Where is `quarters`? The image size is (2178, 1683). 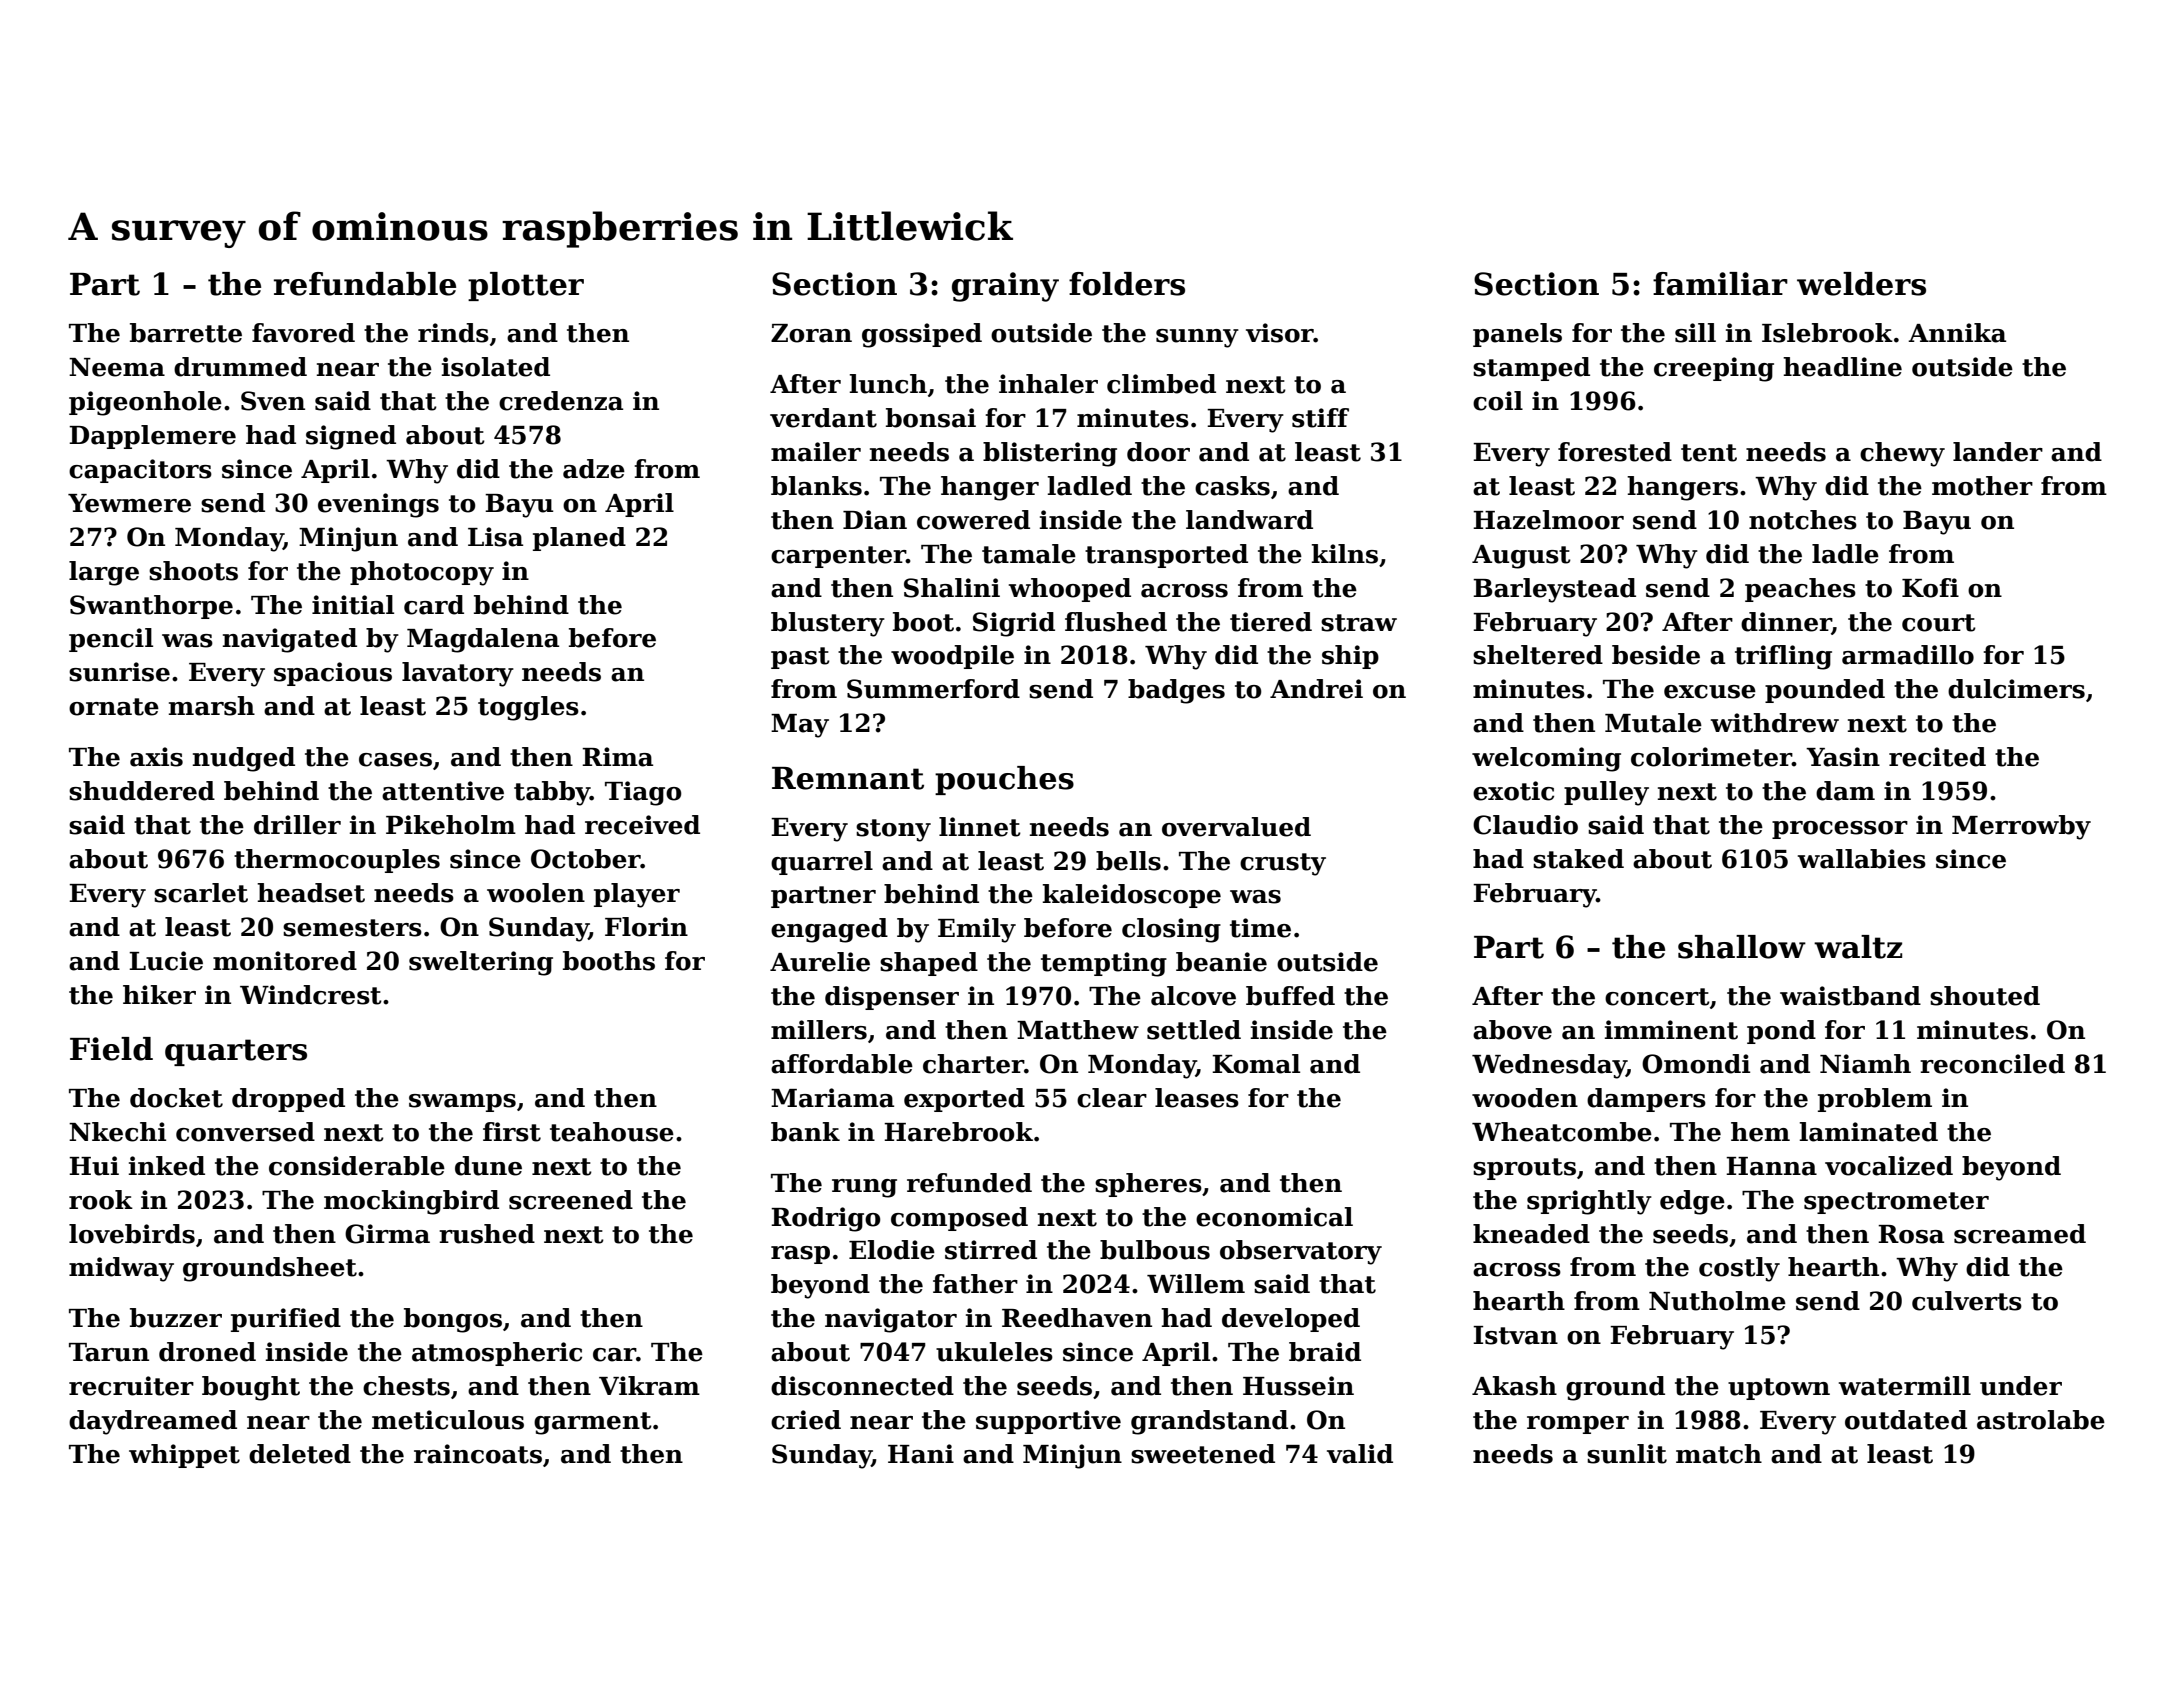
quarters is located at coordinates (236, 1052).
